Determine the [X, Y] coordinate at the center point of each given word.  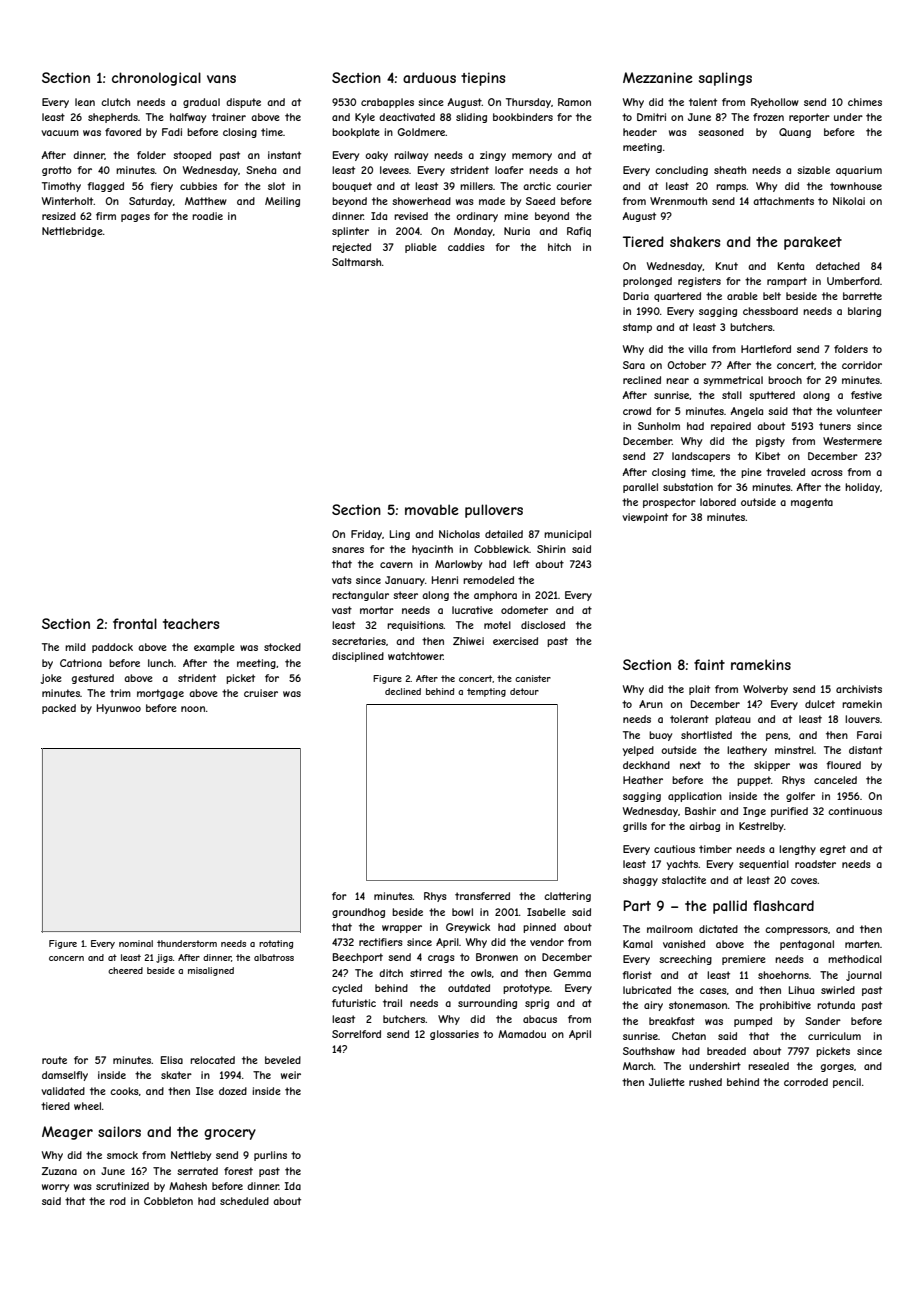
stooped [192, 156]
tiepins [483, 79]
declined [403, 691]
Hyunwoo [119, 709]
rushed [705, 1082]
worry [55, 1188]
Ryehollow [775, 103]
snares [348, 550]
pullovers [494, 511]
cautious [674, 849]
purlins [270, 1156]
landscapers [701, 457]
